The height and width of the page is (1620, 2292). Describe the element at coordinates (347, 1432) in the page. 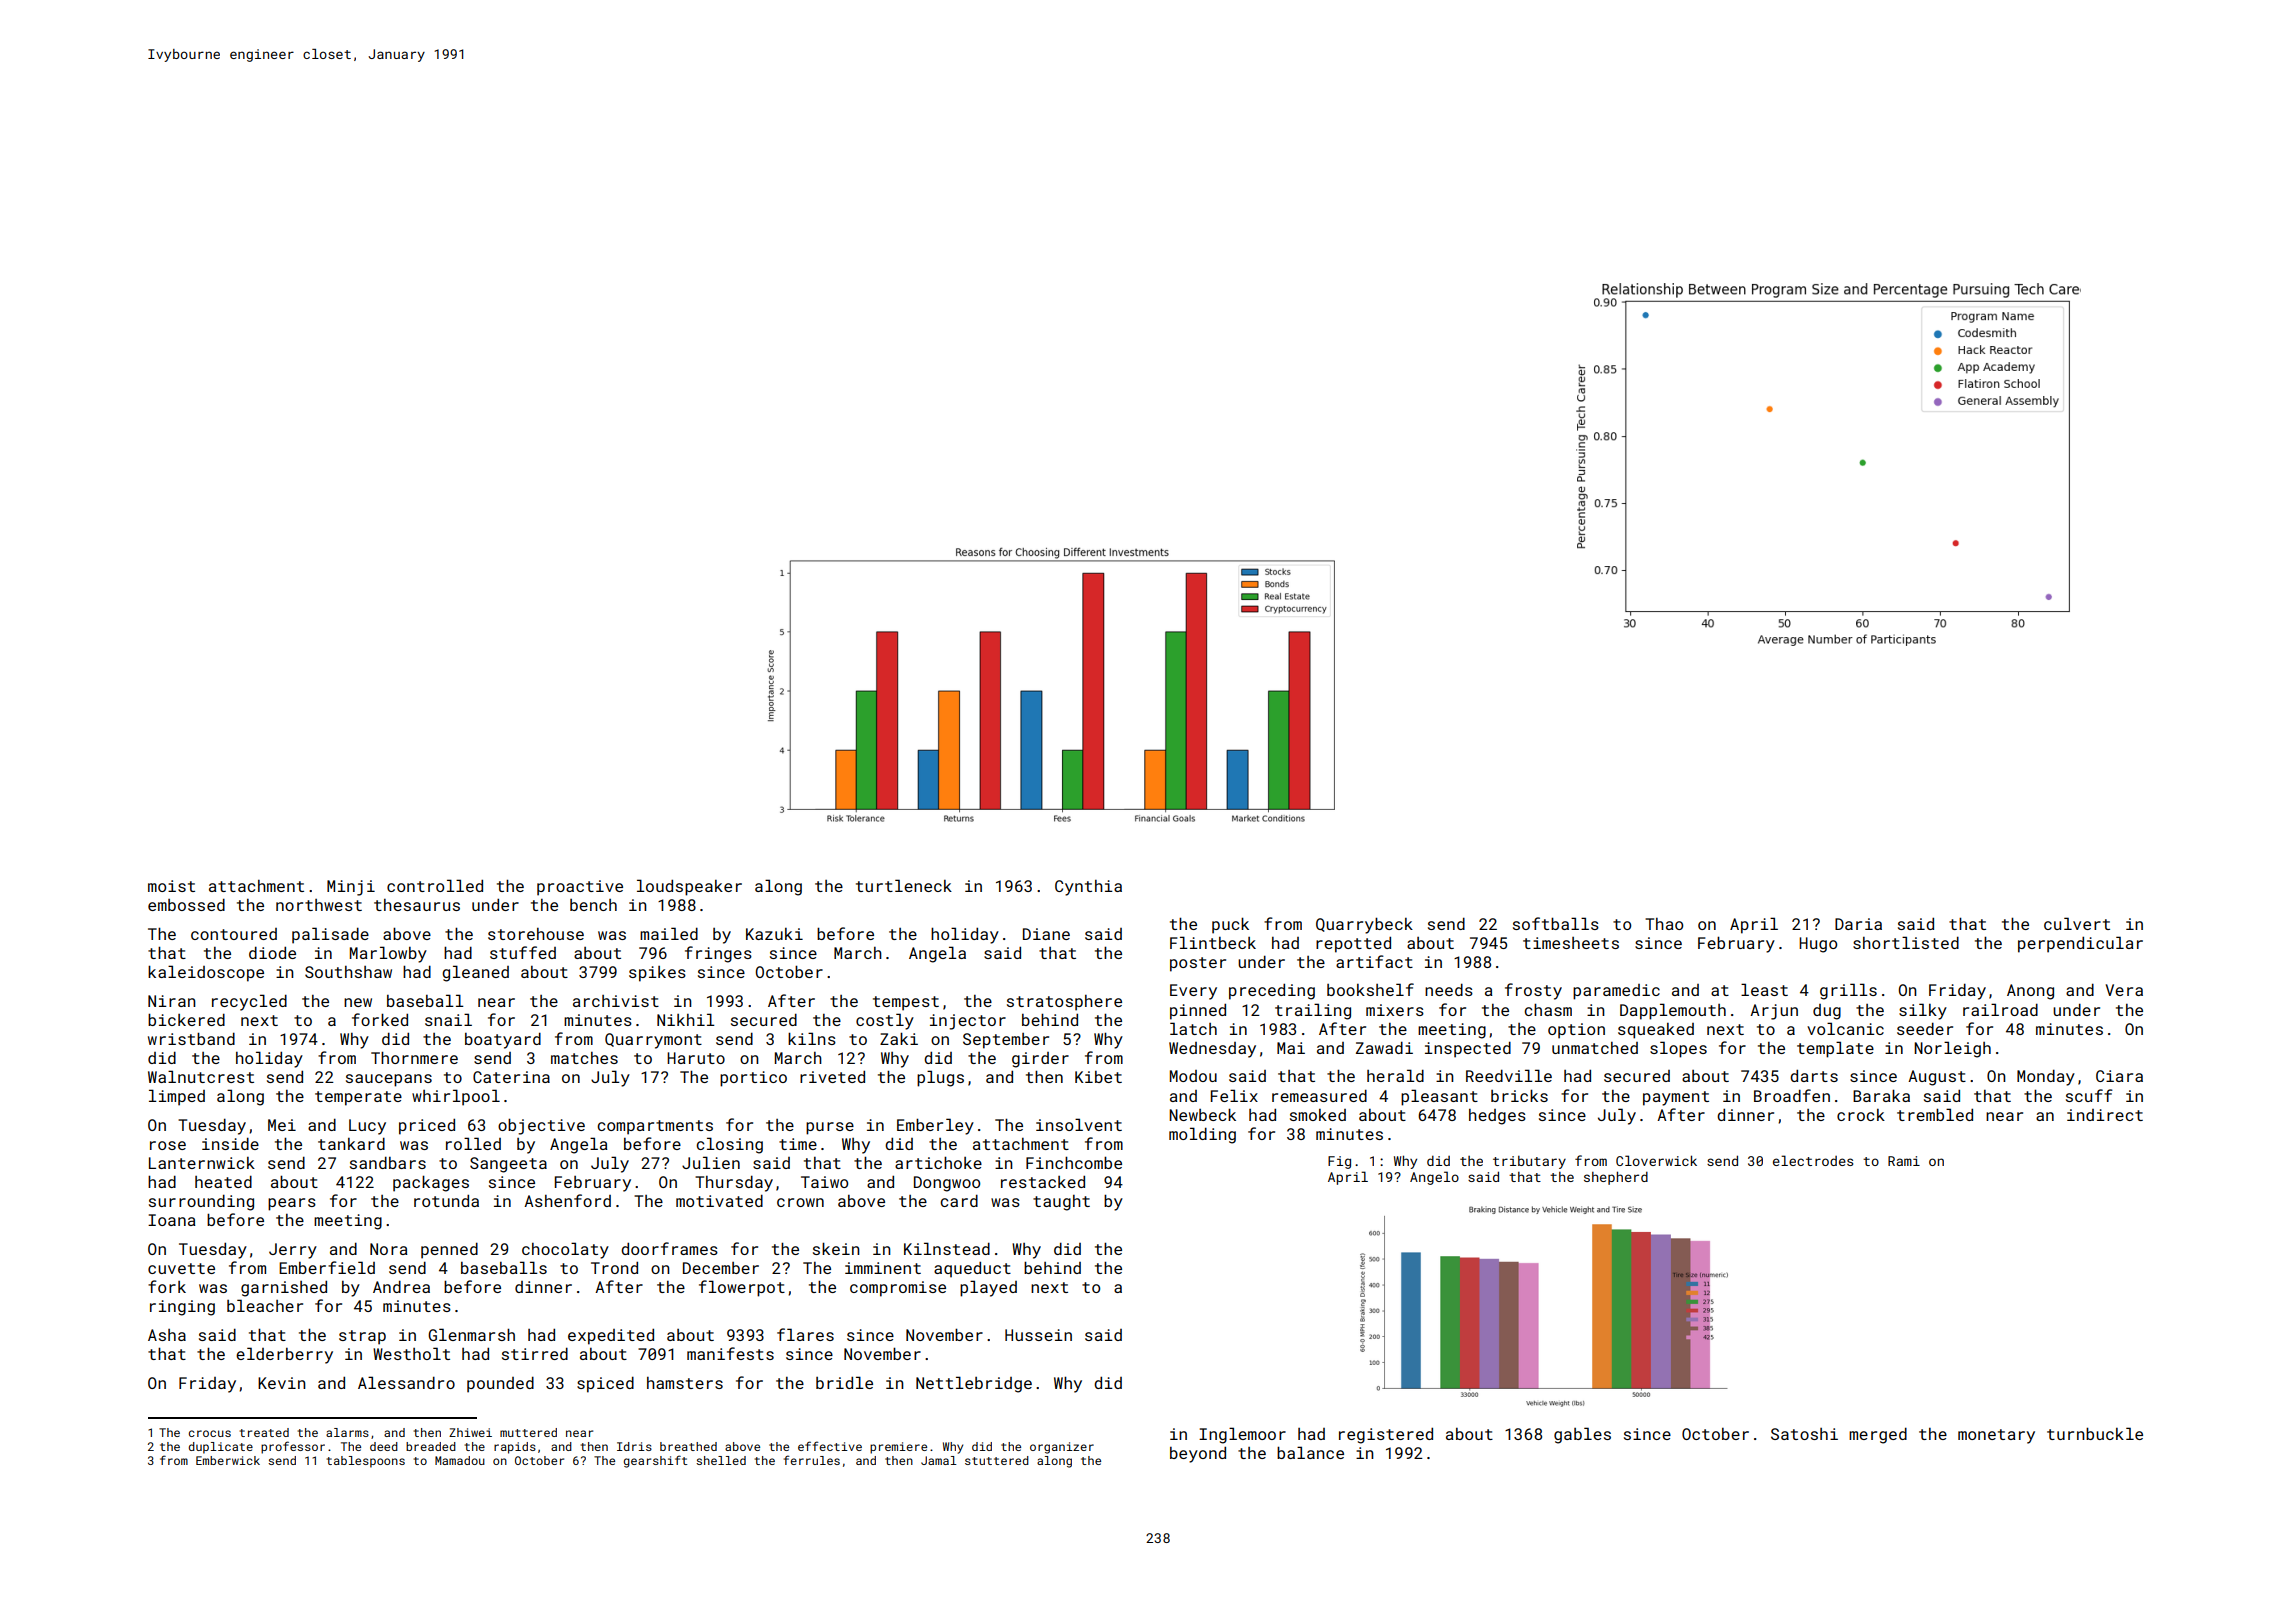

I see `alarms` at that location.
